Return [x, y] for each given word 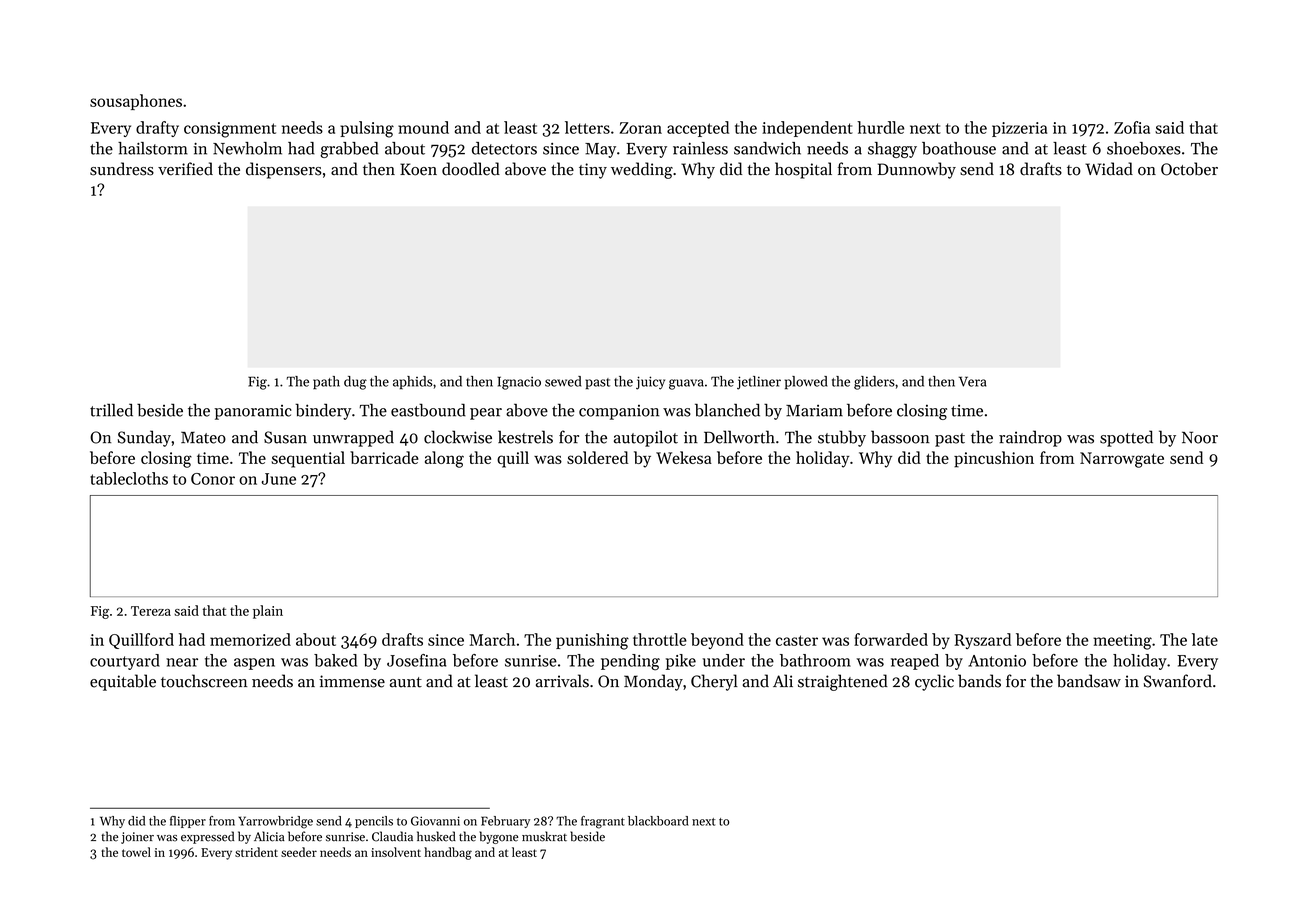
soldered [597, 457]
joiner [137, 838]
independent [807, 129]
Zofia [1132, 127]
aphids [412, 382]
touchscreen [204, 681]
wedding [642, 170]
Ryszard [982, 641]
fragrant [603, 822]
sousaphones [136, 102]
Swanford [1178, 681]
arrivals [562, 681]
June [278, 479]
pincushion [994, 459]
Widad [1109, 169]
